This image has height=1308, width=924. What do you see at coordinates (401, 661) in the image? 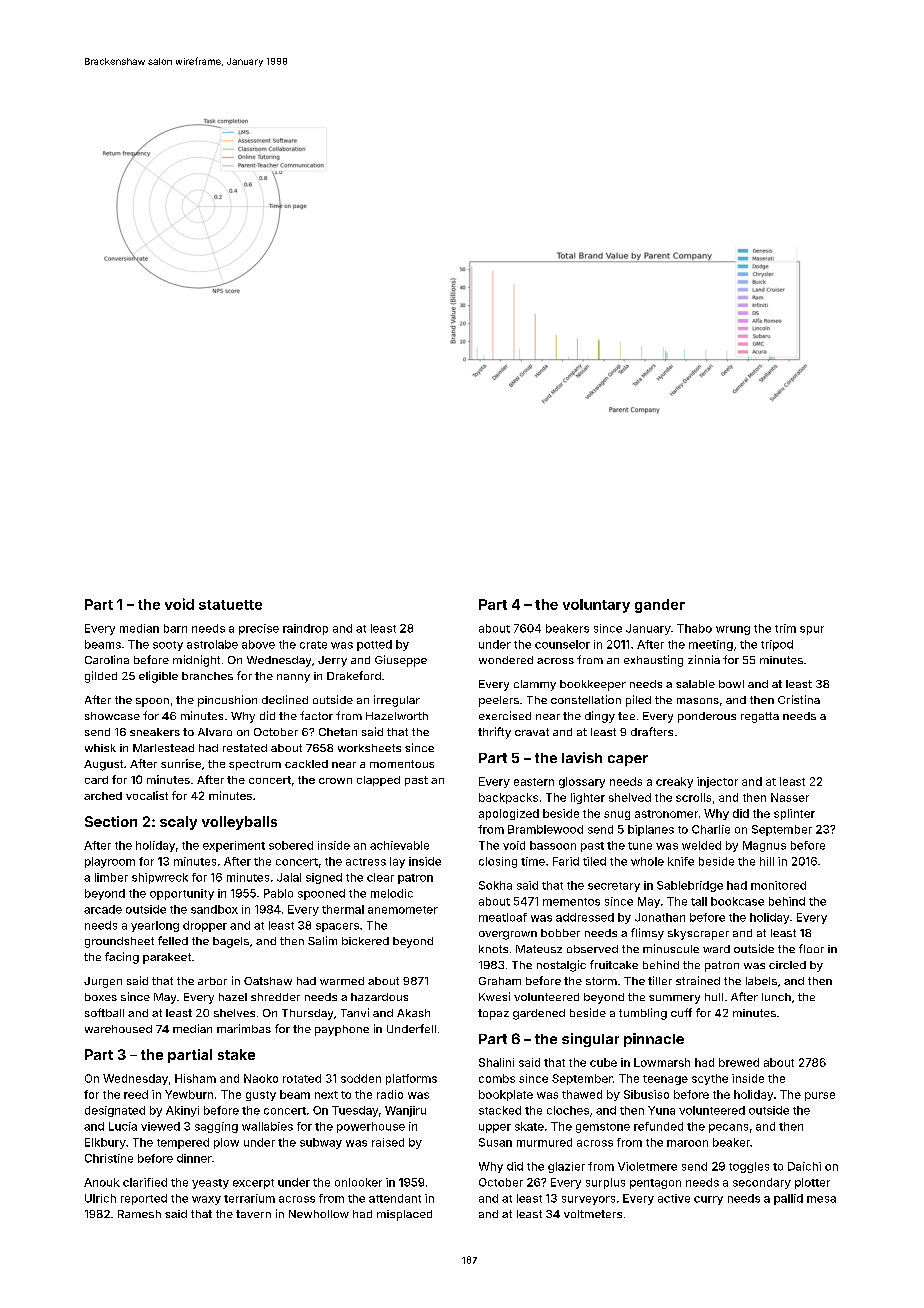
I see `Giuseppe` at bounding box center [401, 661].
